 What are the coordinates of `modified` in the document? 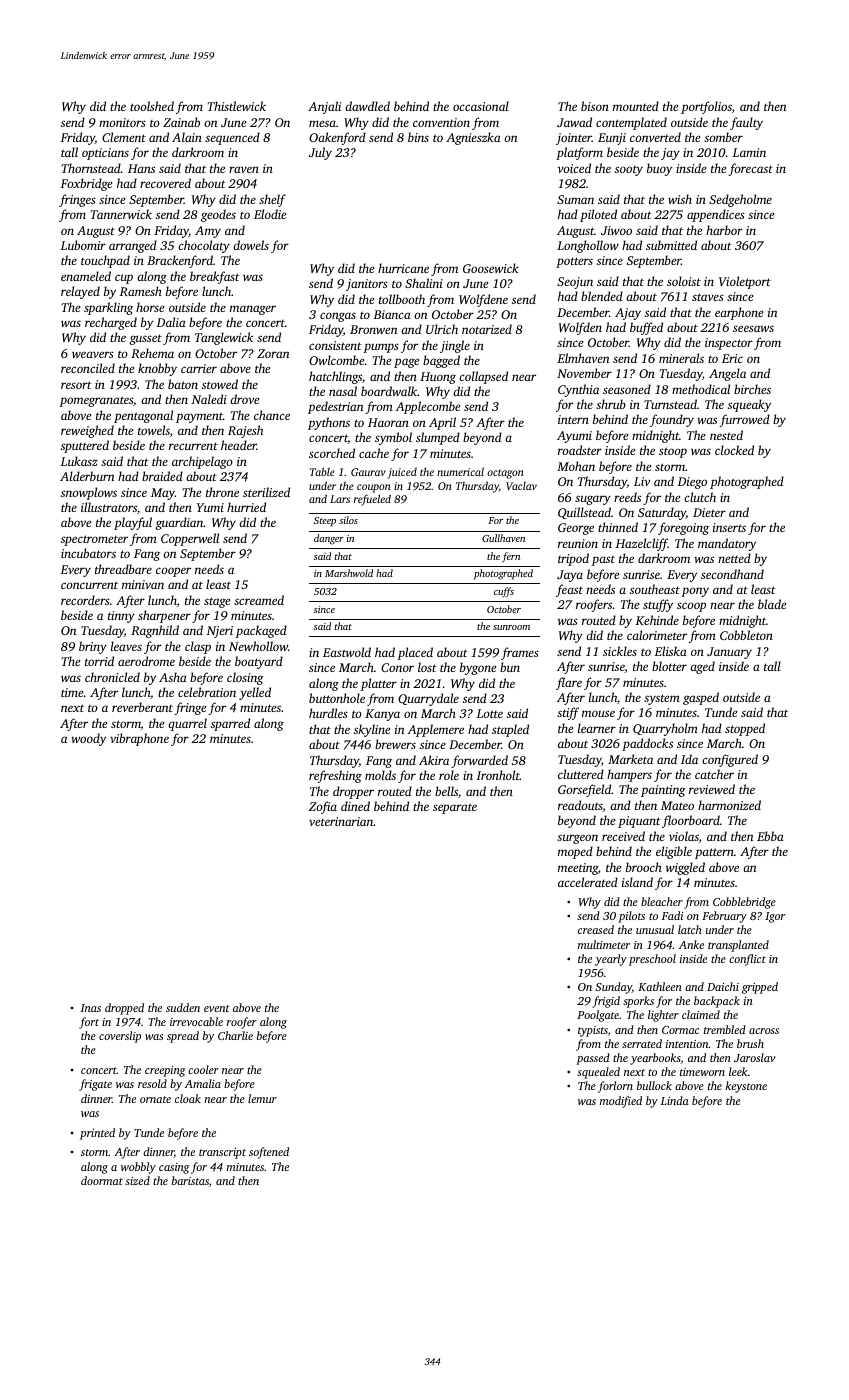 It's located at (621, 1102).
